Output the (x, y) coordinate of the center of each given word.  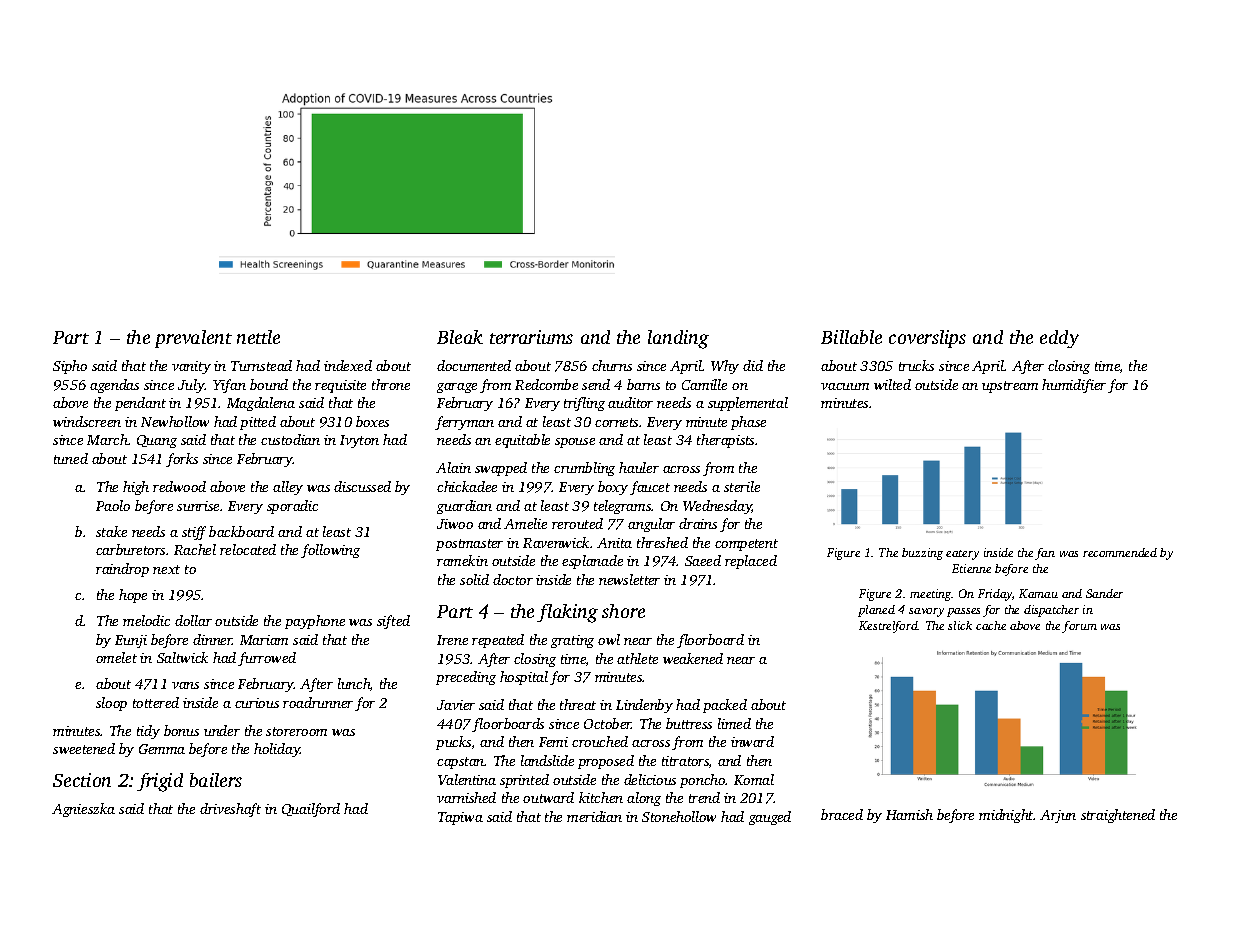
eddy (1059, 339)
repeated (498, 641)
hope (133, 596)
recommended (1120, 552)
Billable (851, 337)
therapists (725, 441)
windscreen (87, 421)
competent (746, 545)
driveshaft (230, 810)
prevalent (193, 339)
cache (991, 625)
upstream (1010, 387)
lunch (354, 684)
